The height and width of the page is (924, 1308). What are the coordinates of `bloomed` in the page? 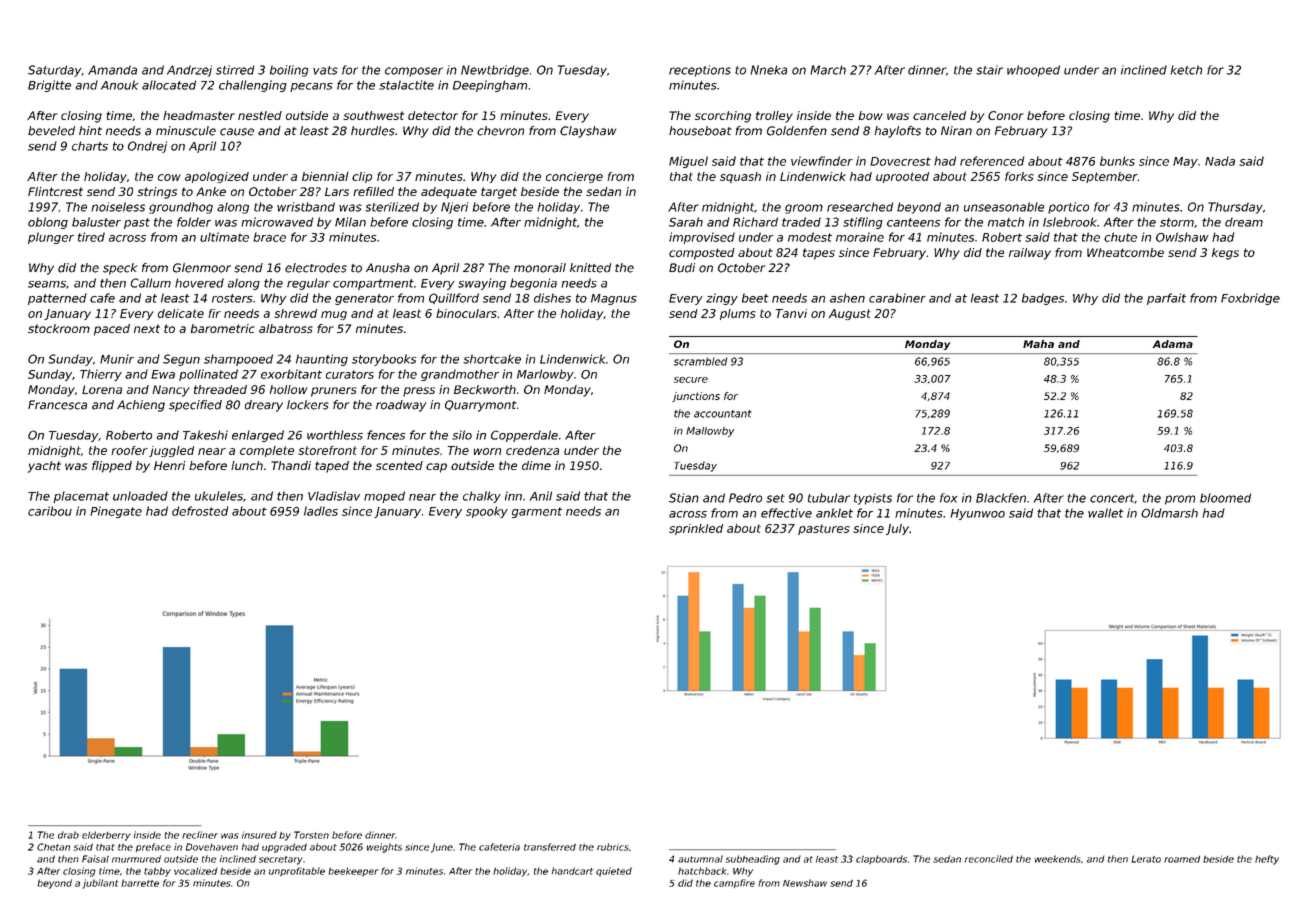 It's located at (1225, 498).
